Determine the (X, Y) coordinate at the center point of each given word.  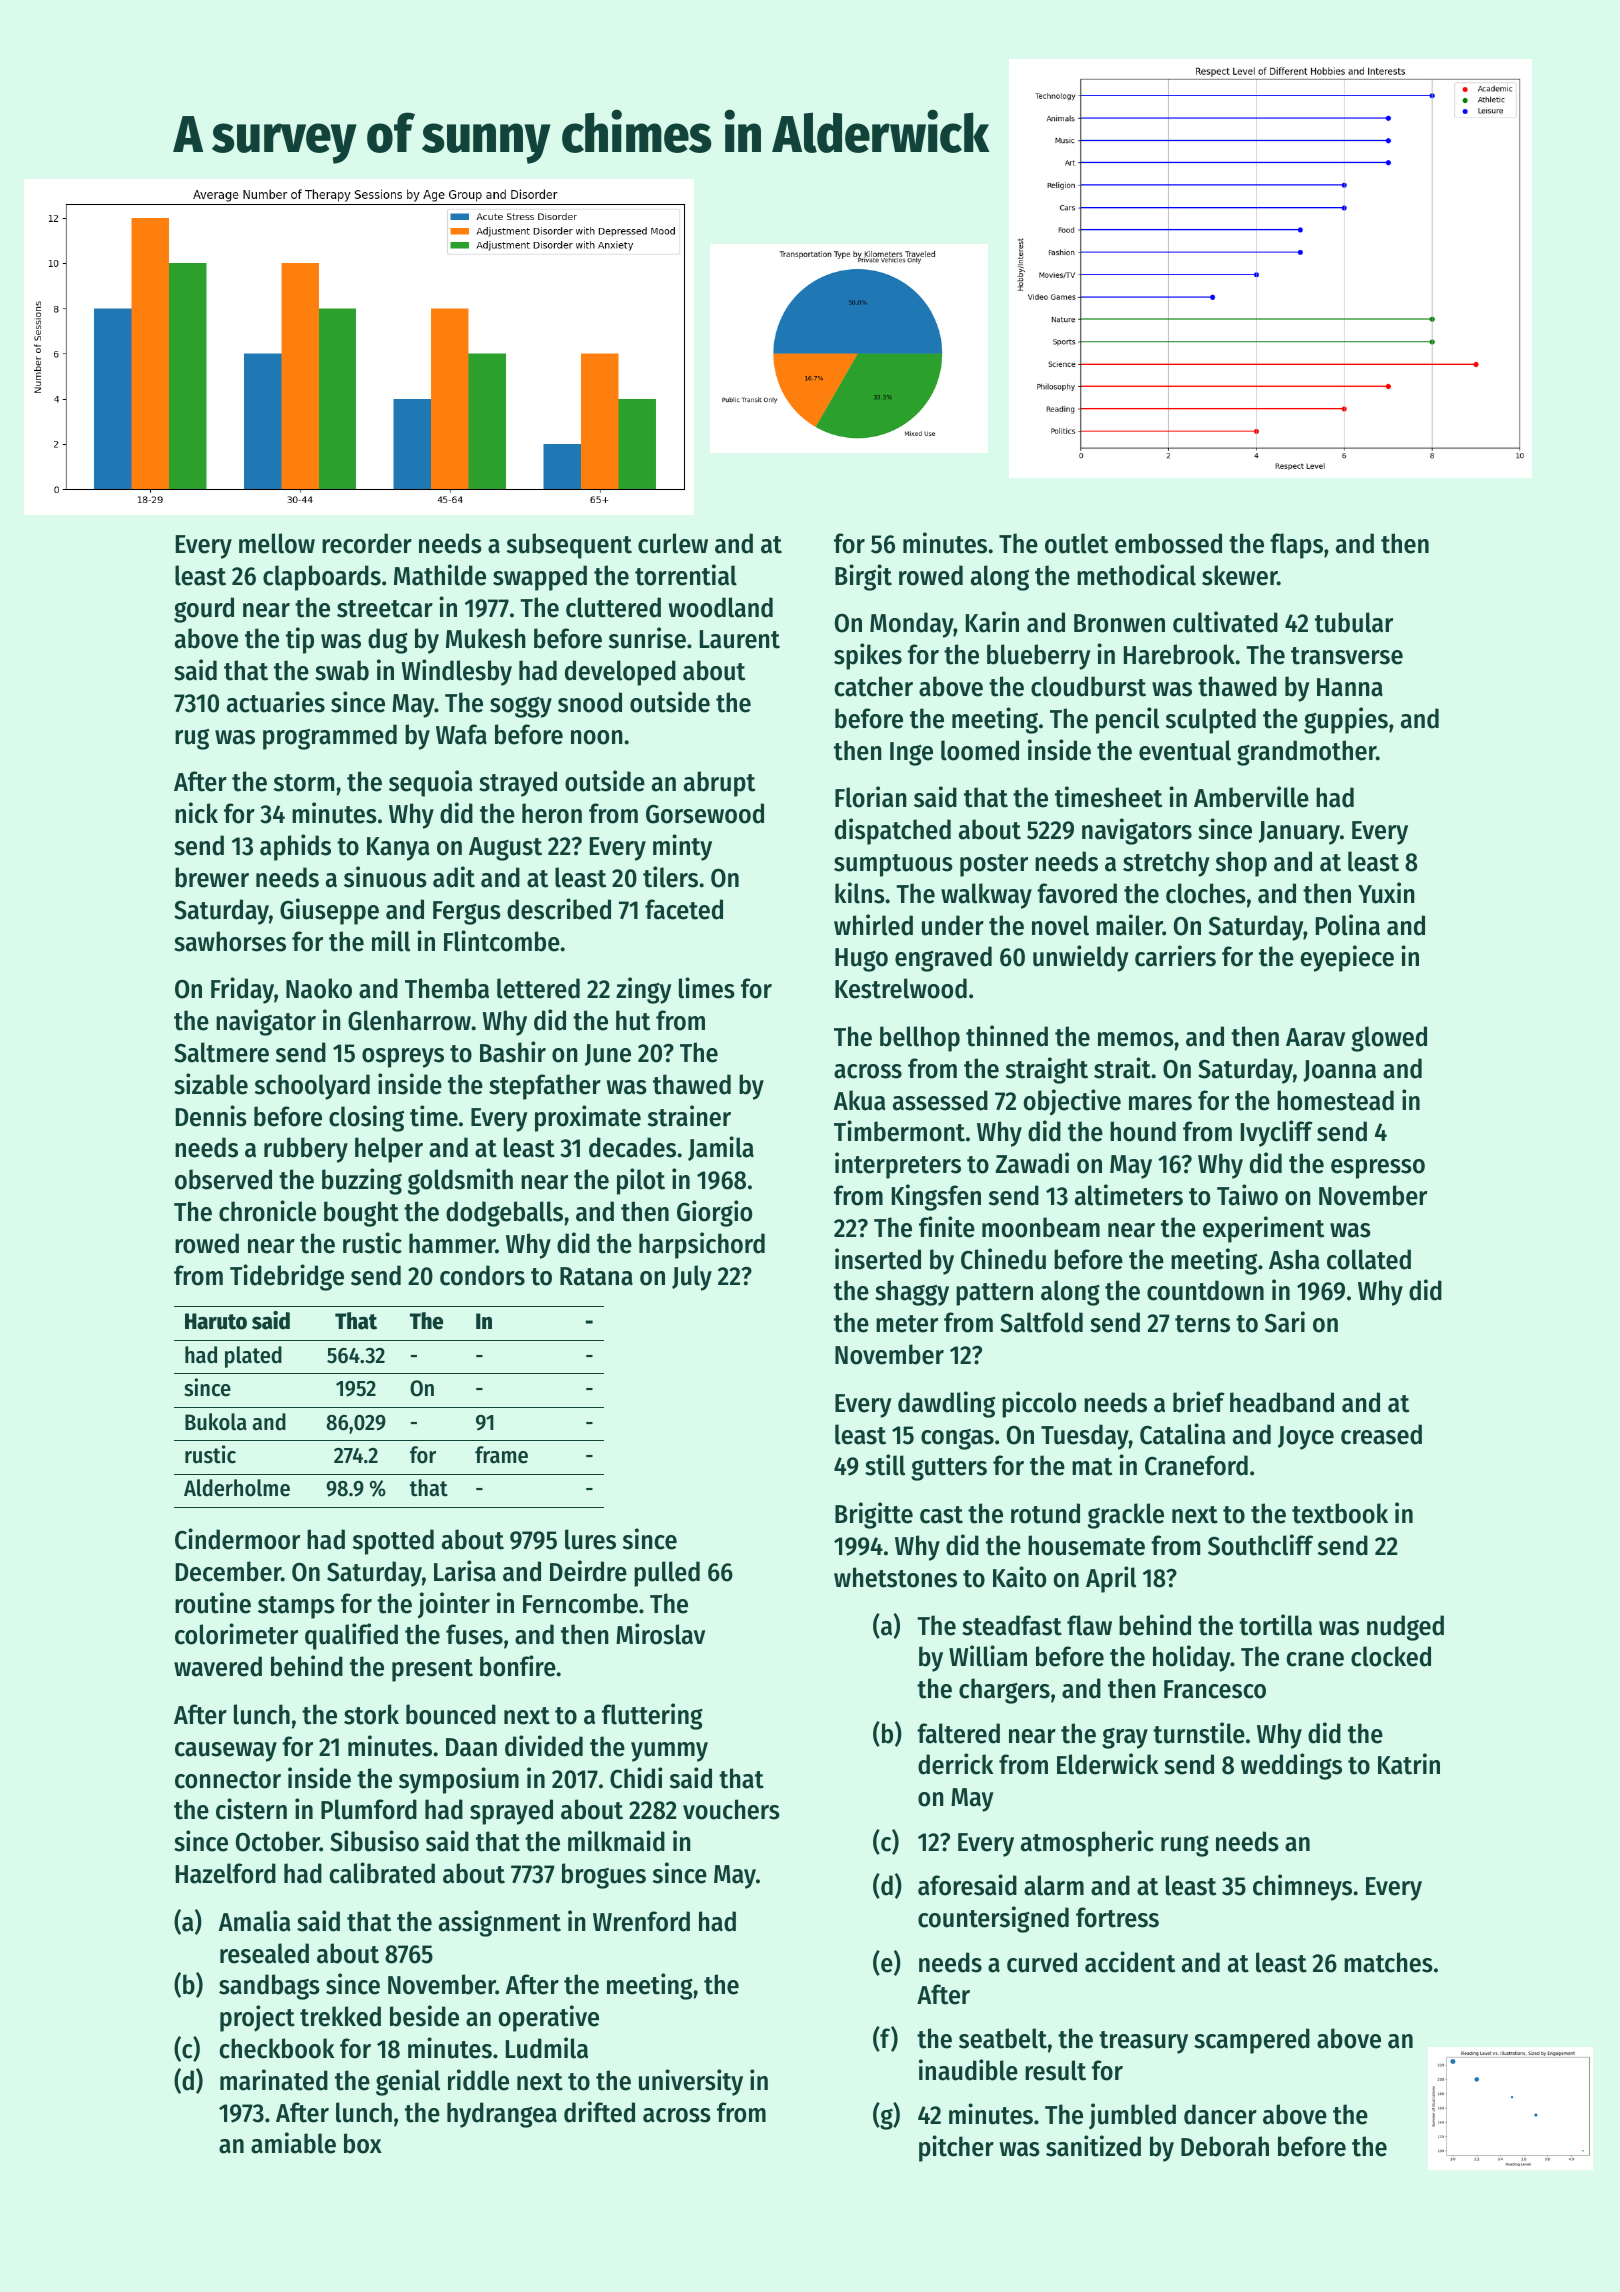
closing (366, 1118)
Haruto (216, 1321)
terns (1202, 1324)
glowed (1389, 1039)
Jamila (721, 1148)
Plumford (369, 1809)
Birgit (863, 577)
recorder (367, 543)
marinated (274, 2080)
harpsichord (702, 1245)
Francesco (1215, 1689)
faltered (958, 1733)
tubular (1354, 622)
